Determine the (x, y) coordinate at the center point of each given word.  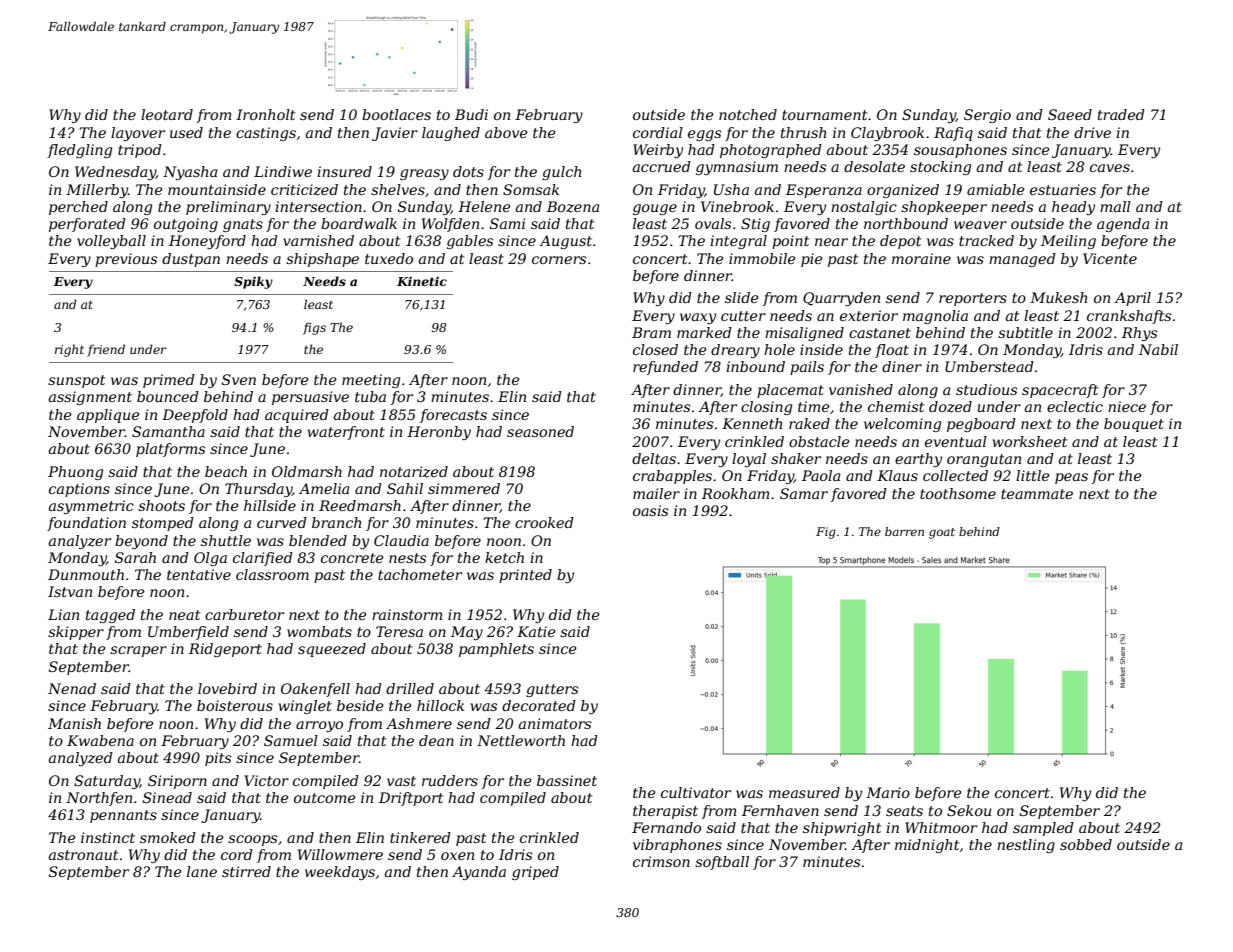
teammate (1037, 494)
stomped (163, 524)
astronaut (83, 855)
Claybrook (887, 134)
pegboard (981, 425)
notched (748, 114)
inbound (755, 366)
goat (942, 533)
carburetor (244, 614)
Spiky (253, 282)
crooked (544, 522)
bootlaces (396, 114)
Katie (536, 631)
